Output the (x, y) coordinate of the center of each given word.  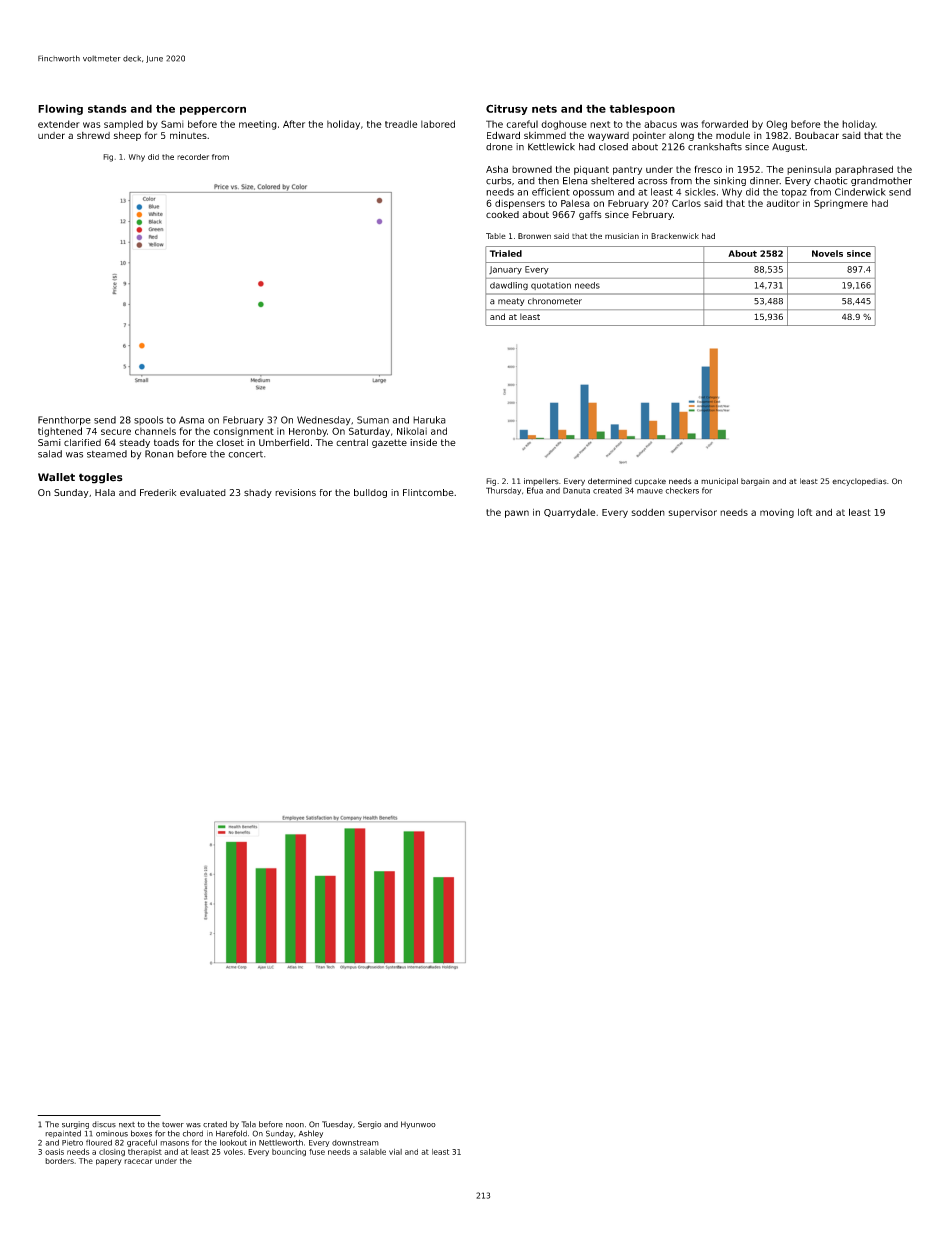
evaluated (203, 492)
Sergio (369, 1125)
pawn (517, 514)
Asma (191, 420)
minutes (188, 135)
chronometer (555, 301)
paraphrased (864, 170)
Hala (105, 492)
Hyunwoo (418, 1125)
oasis (54, 1152)
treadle (401, 124)
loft (805, 512)
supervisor (693, 513)
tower (173, 1125)
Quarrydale (569, 513)
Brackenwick (675, 236)
